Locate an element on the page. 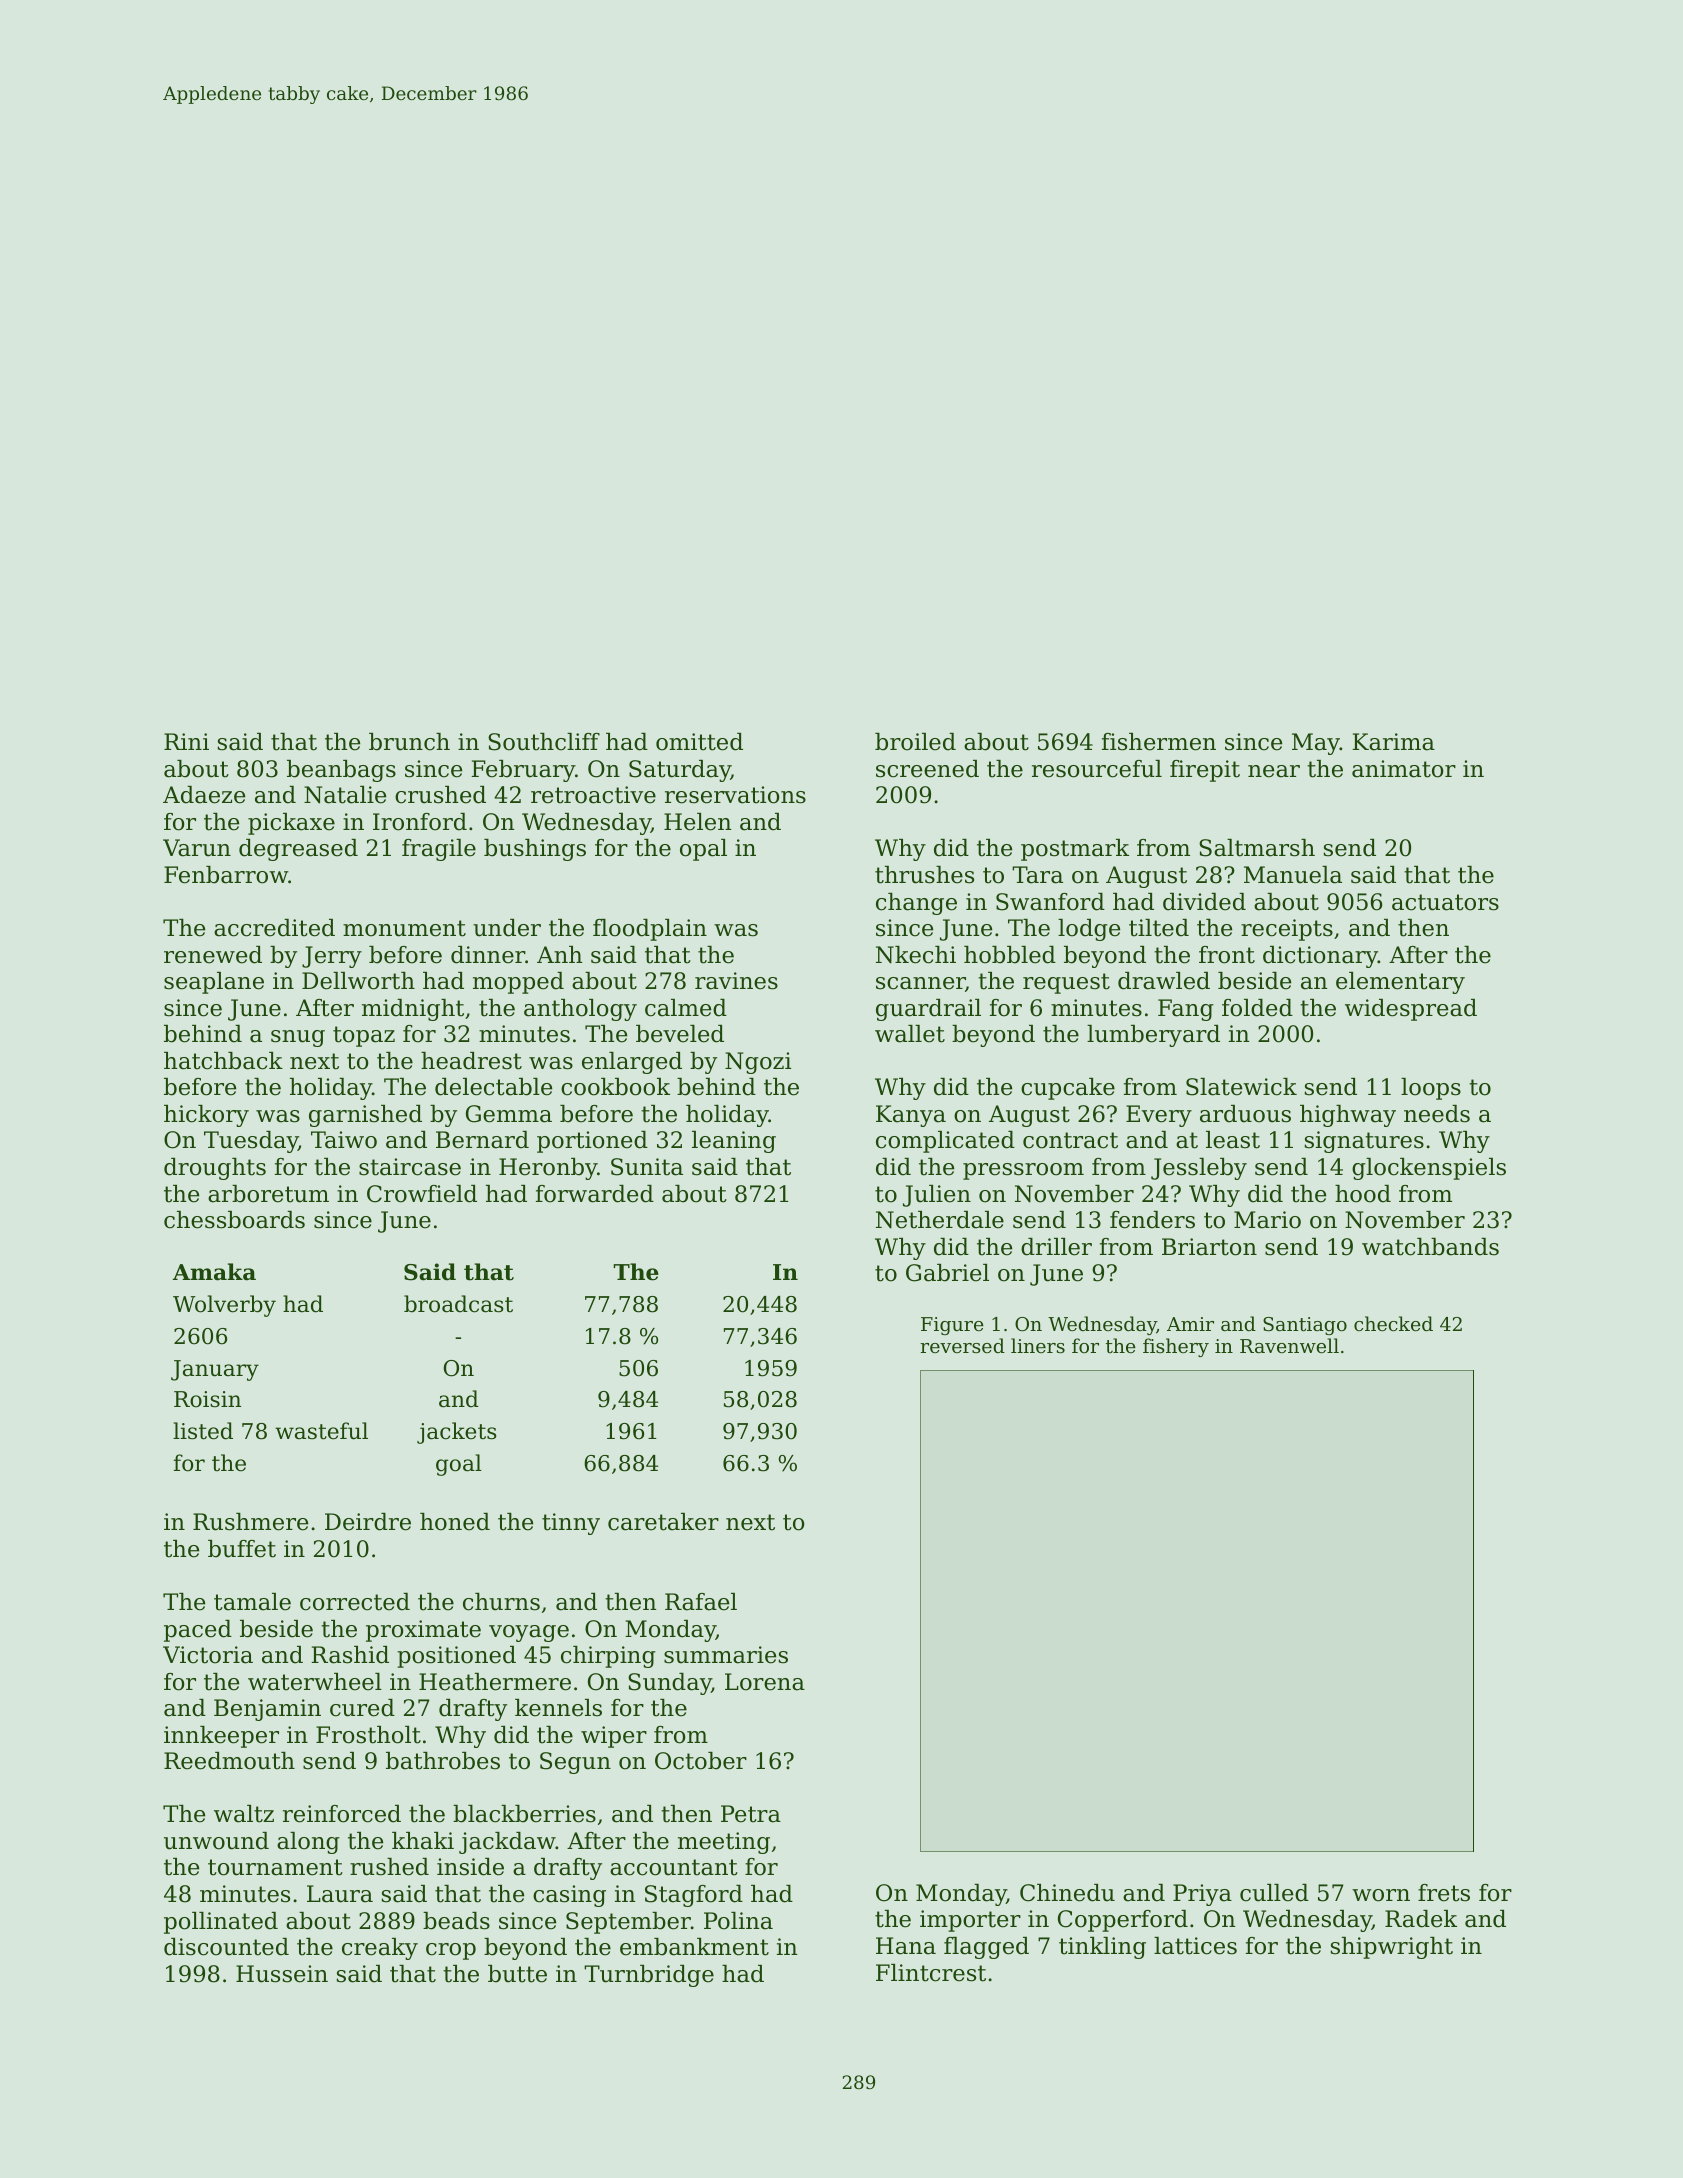  ravines is located at coordinates (736, 981).
